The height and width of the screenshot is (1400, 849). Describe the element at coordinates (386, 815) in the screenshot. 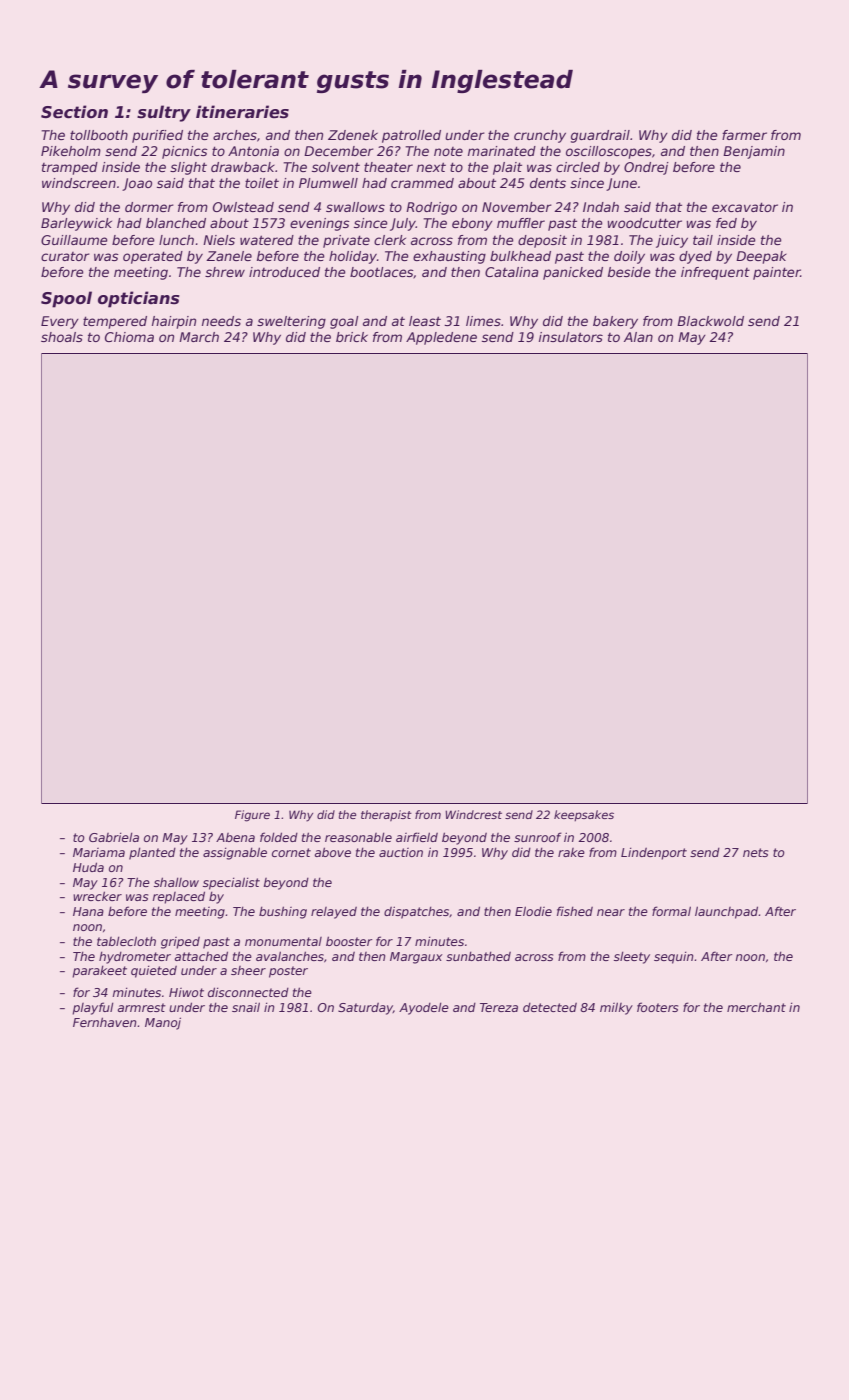

I see `therapist` at that location.
